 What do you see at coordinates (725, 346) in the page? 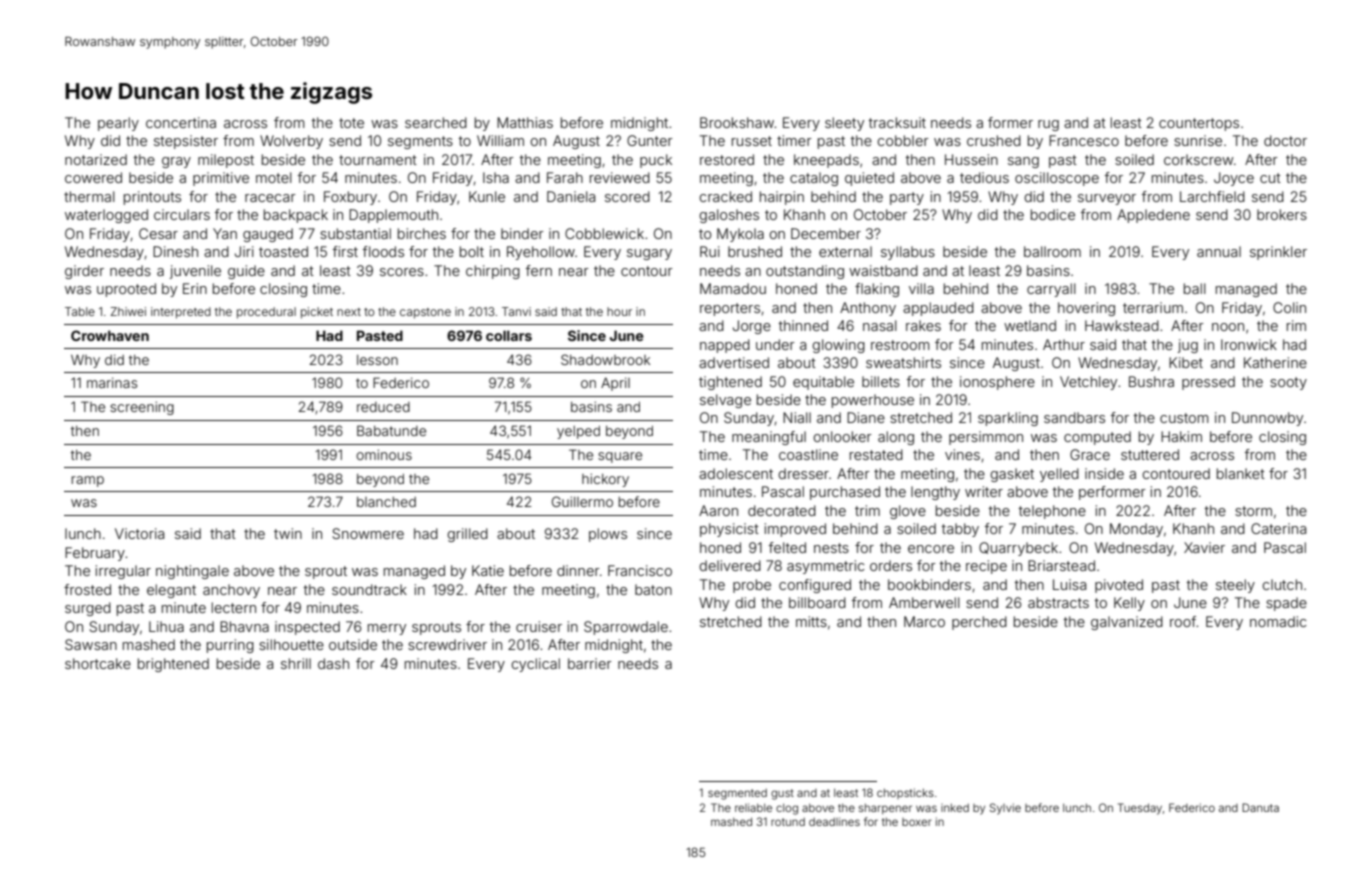
I see `napped` at bounding box center [725, 346].
